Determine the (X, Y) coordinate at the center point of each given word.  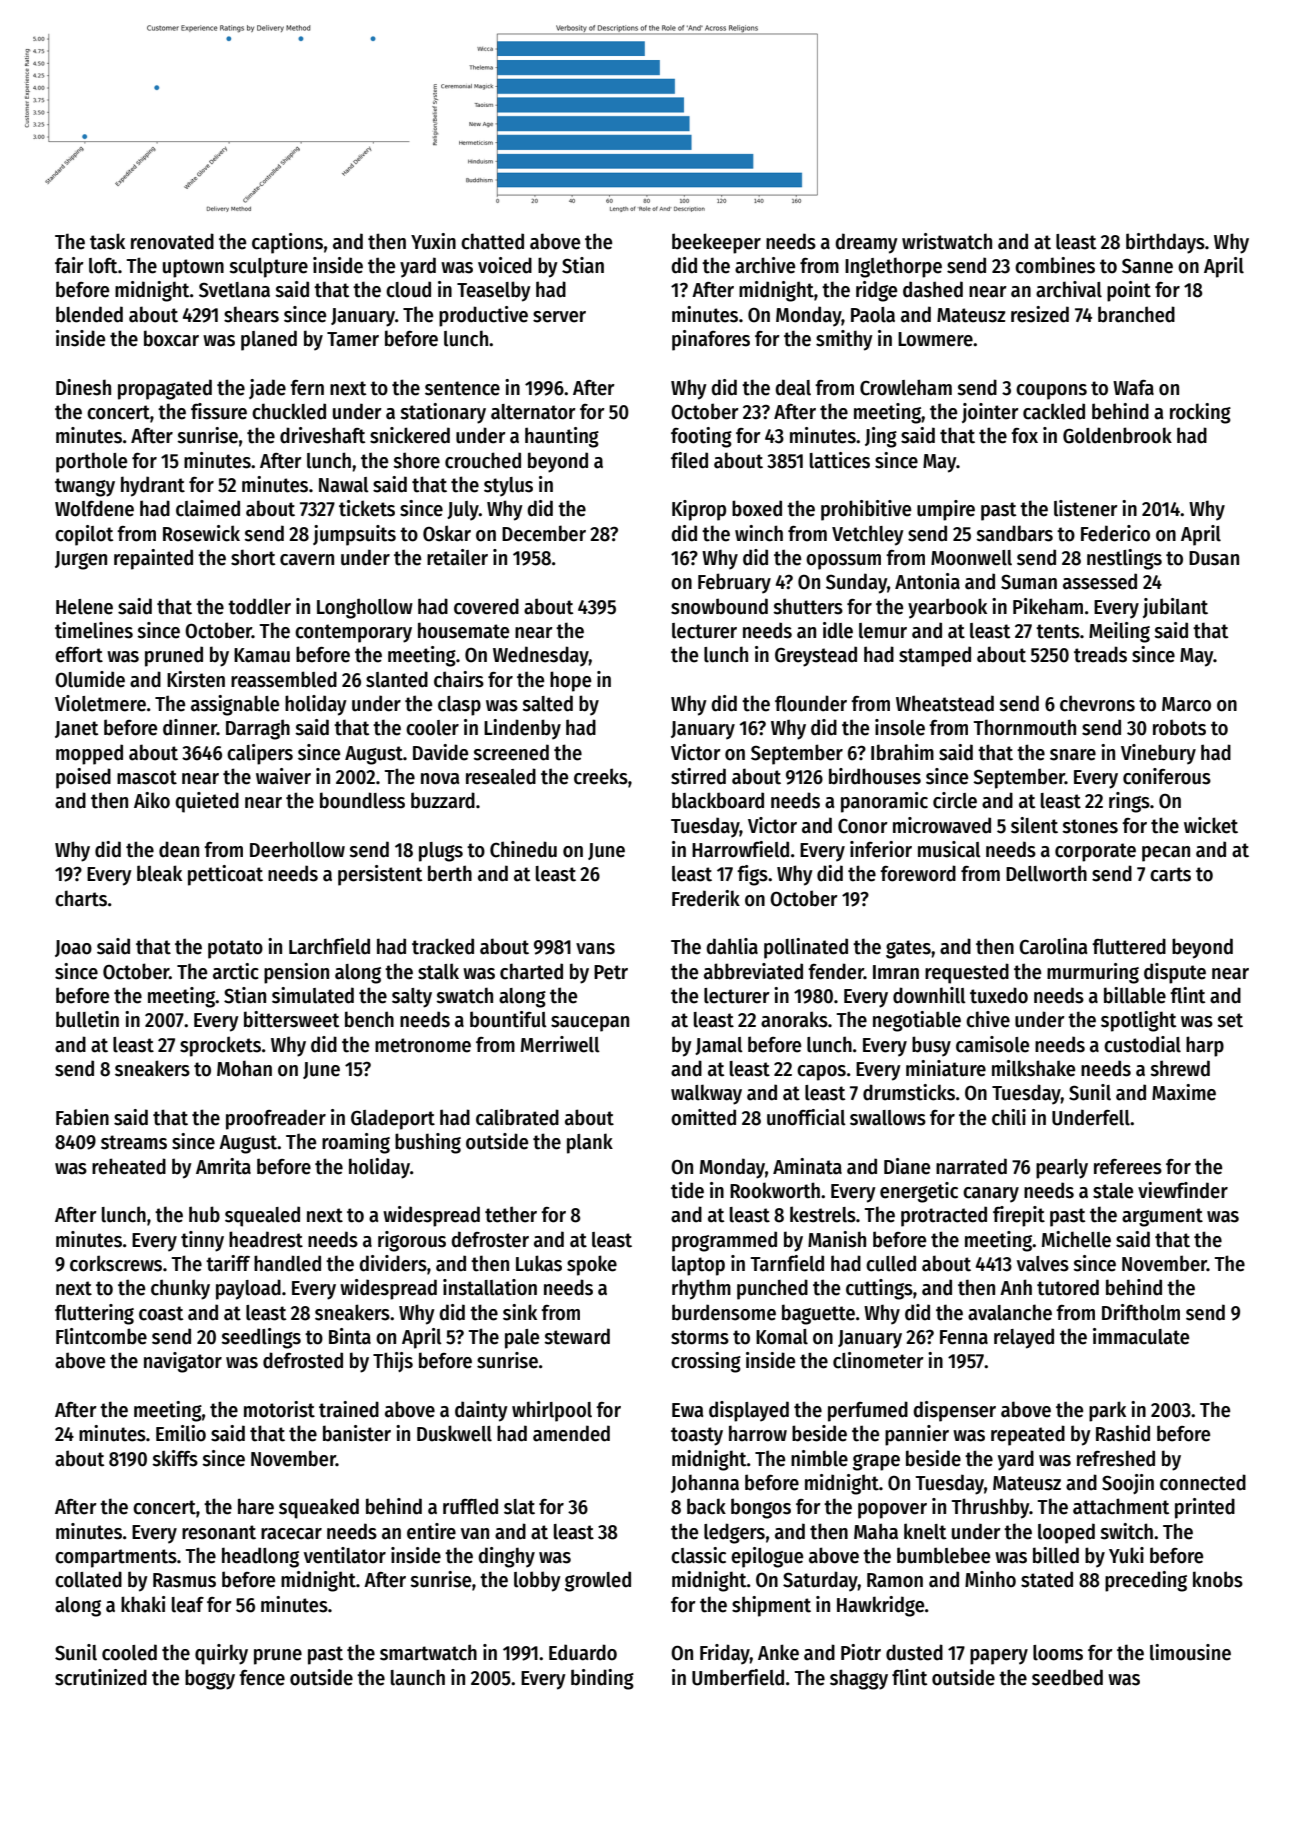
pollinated (806, 948)
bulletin (87, 1019)
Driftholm (1141, 1312)
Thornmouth (1025, 727)
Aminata (807, 1166)
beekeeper (716, 243)
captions (287, 243)
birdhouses (875, 776)
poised (83, 778)
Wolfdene (94, 508)
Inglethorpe (893, 267)
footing (701, 437)
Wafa (1133, 388)
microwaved (942, 825)
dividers (393, 1263)
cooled (129, 1652)
